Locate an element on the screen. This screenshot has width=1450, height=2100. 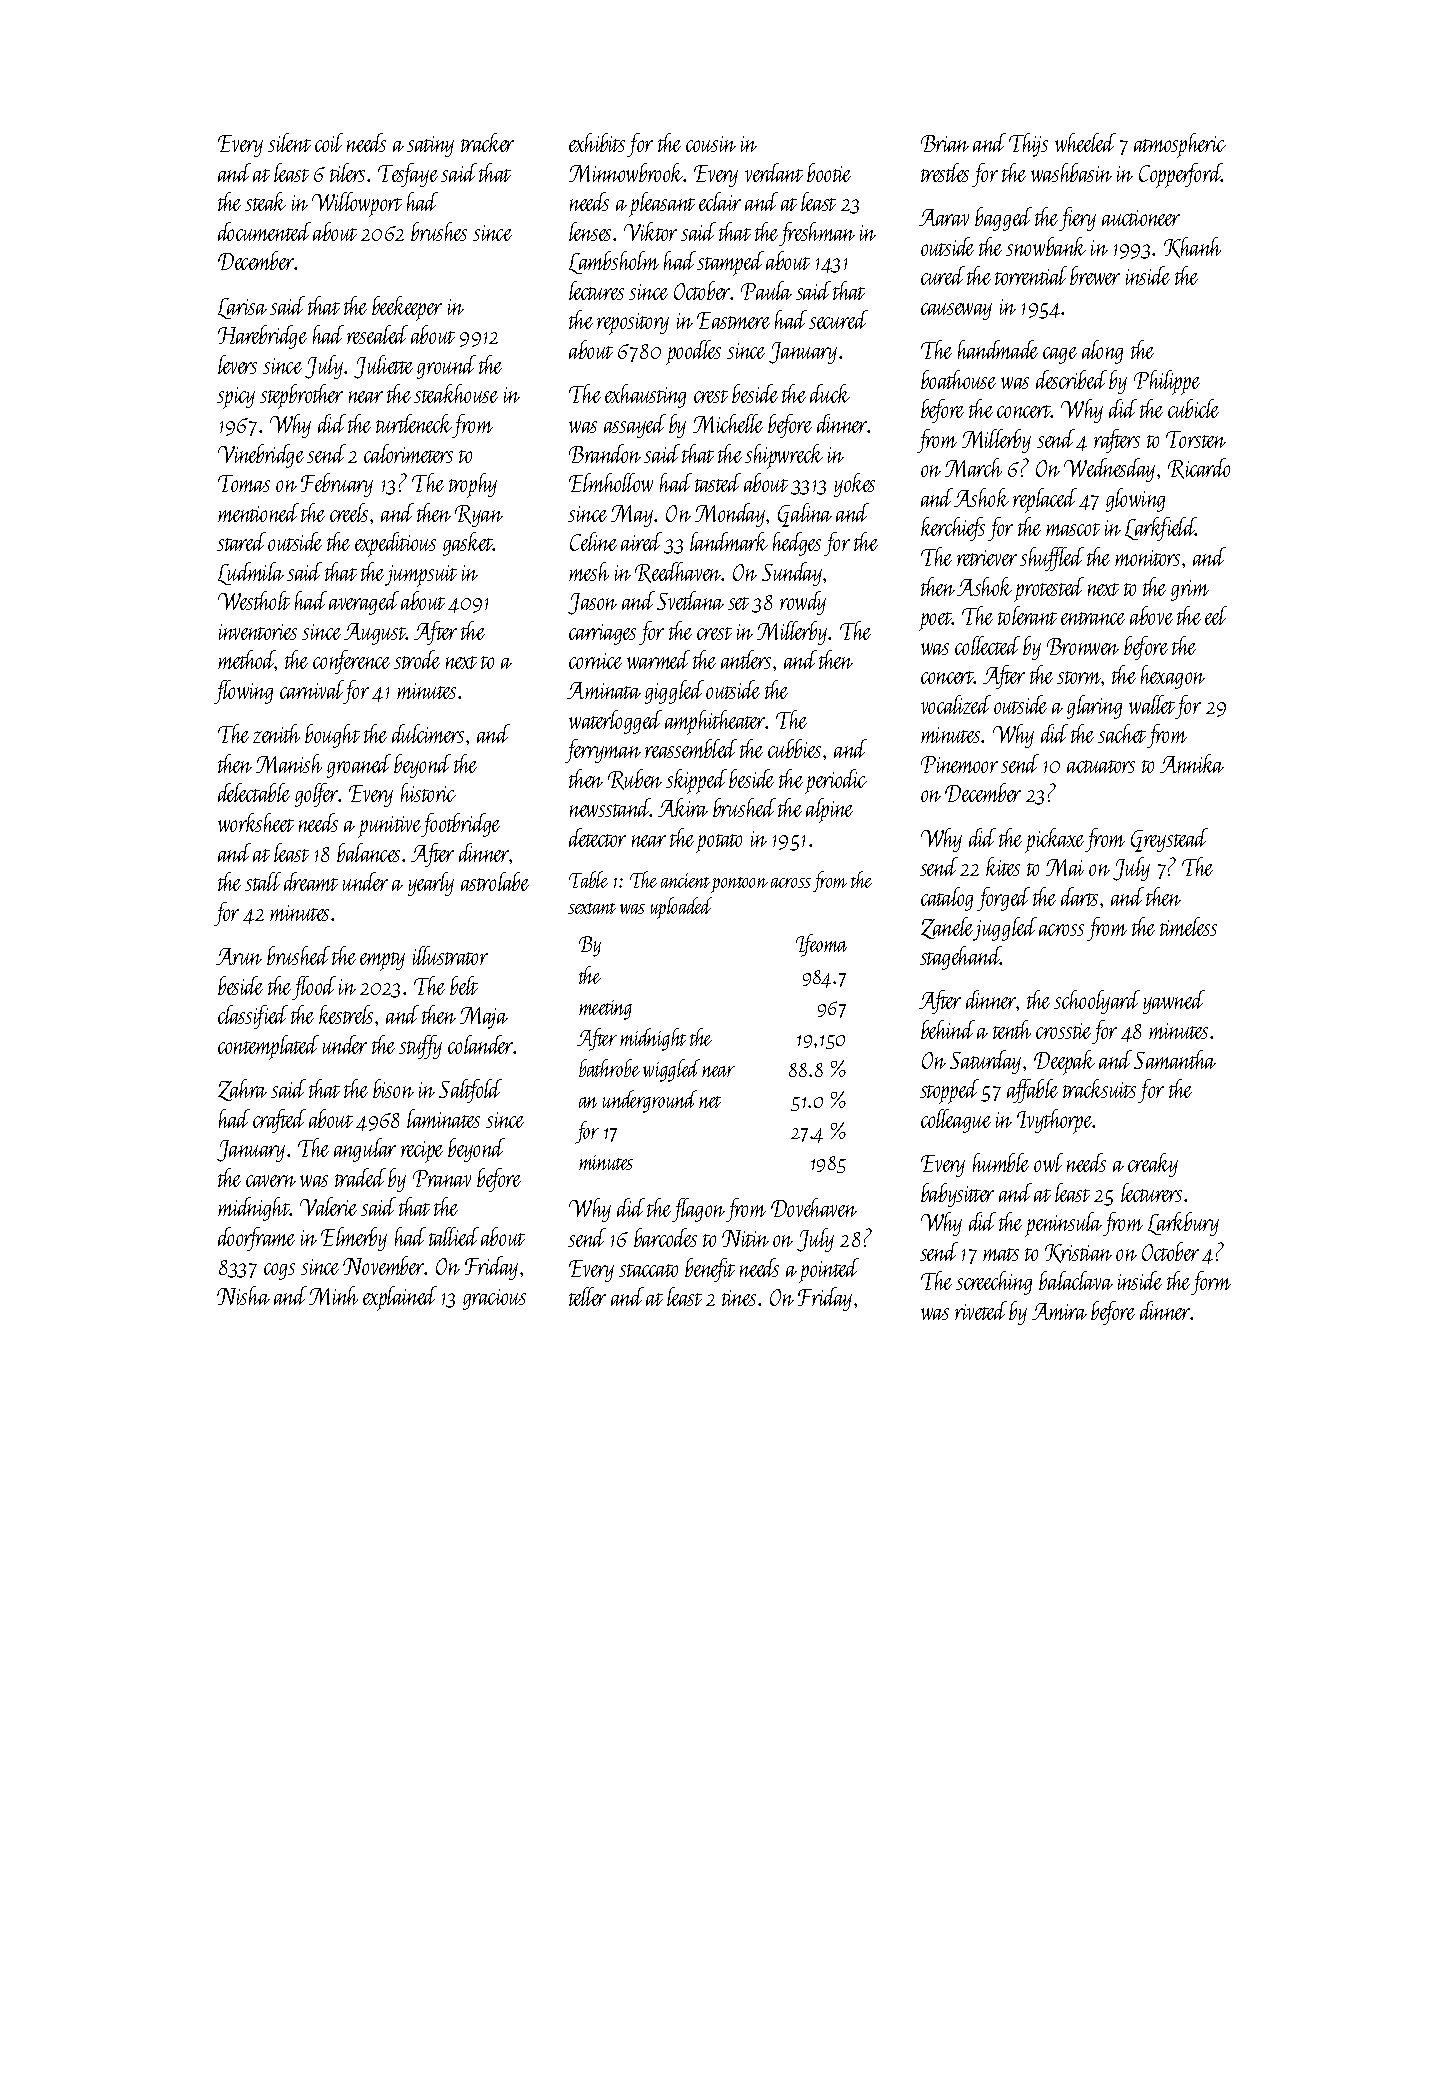
explained is located at coordinates (400, 1298).
